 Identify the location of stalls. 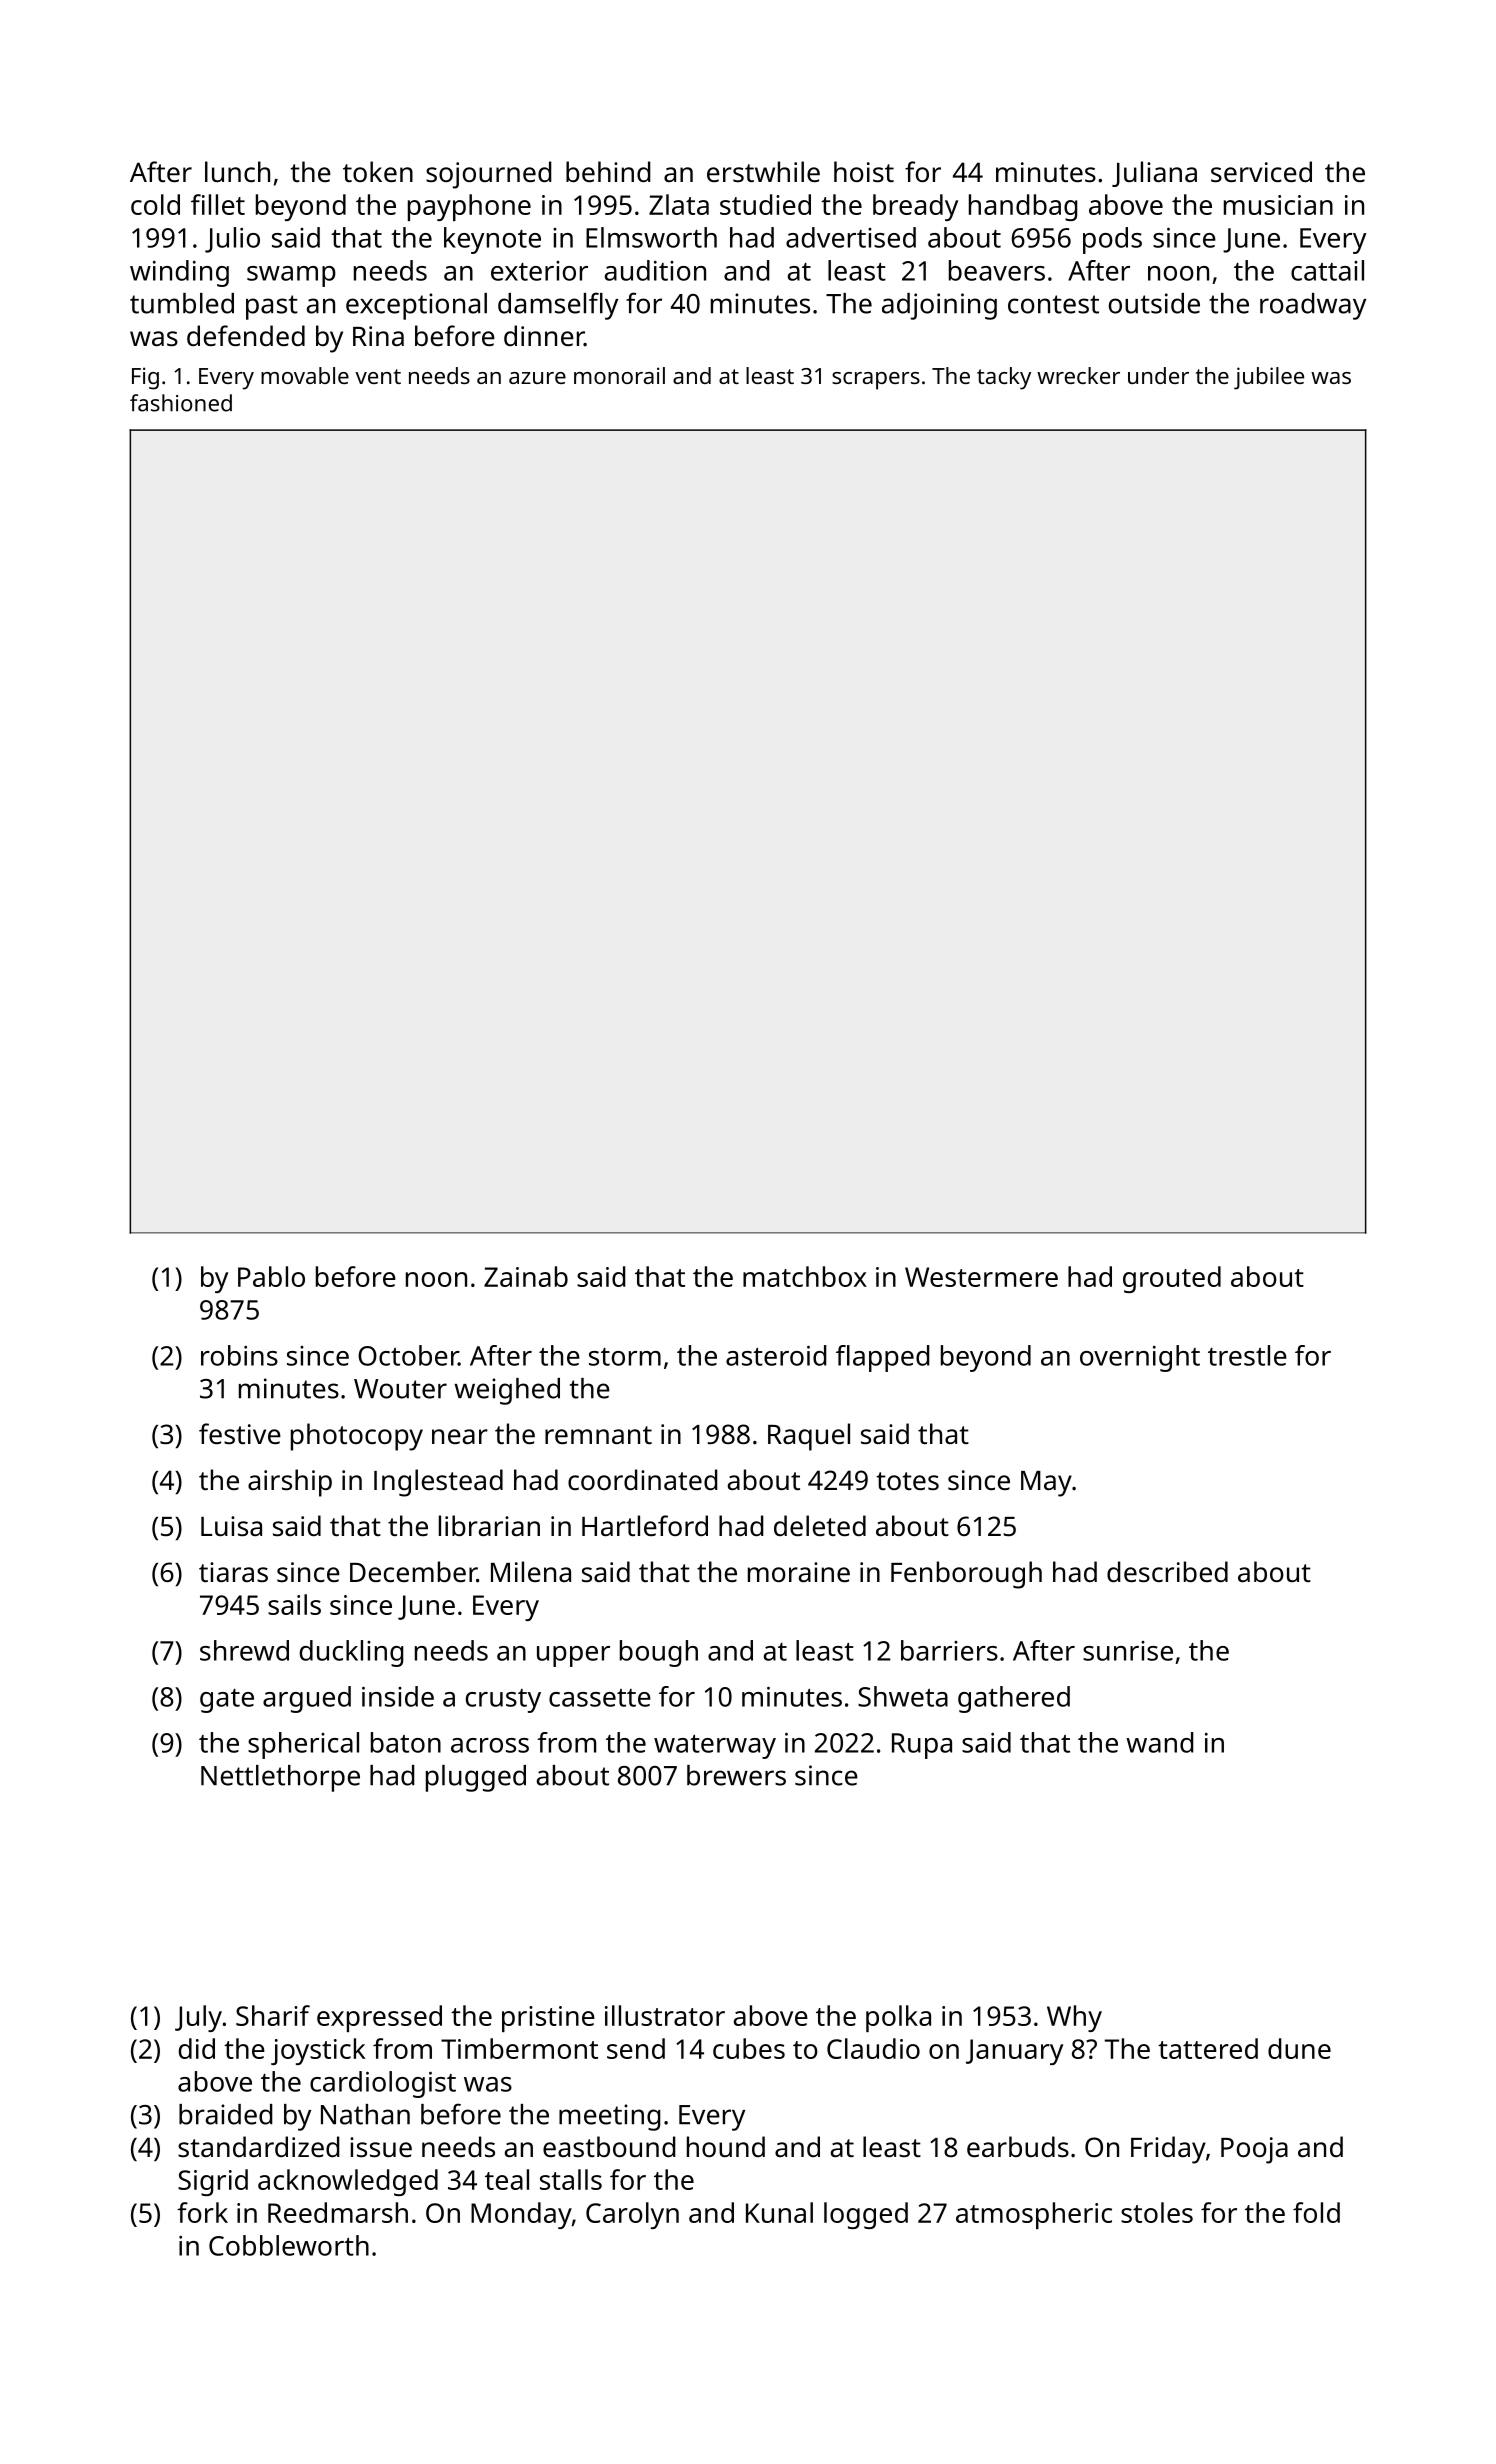
(571, 2179).
